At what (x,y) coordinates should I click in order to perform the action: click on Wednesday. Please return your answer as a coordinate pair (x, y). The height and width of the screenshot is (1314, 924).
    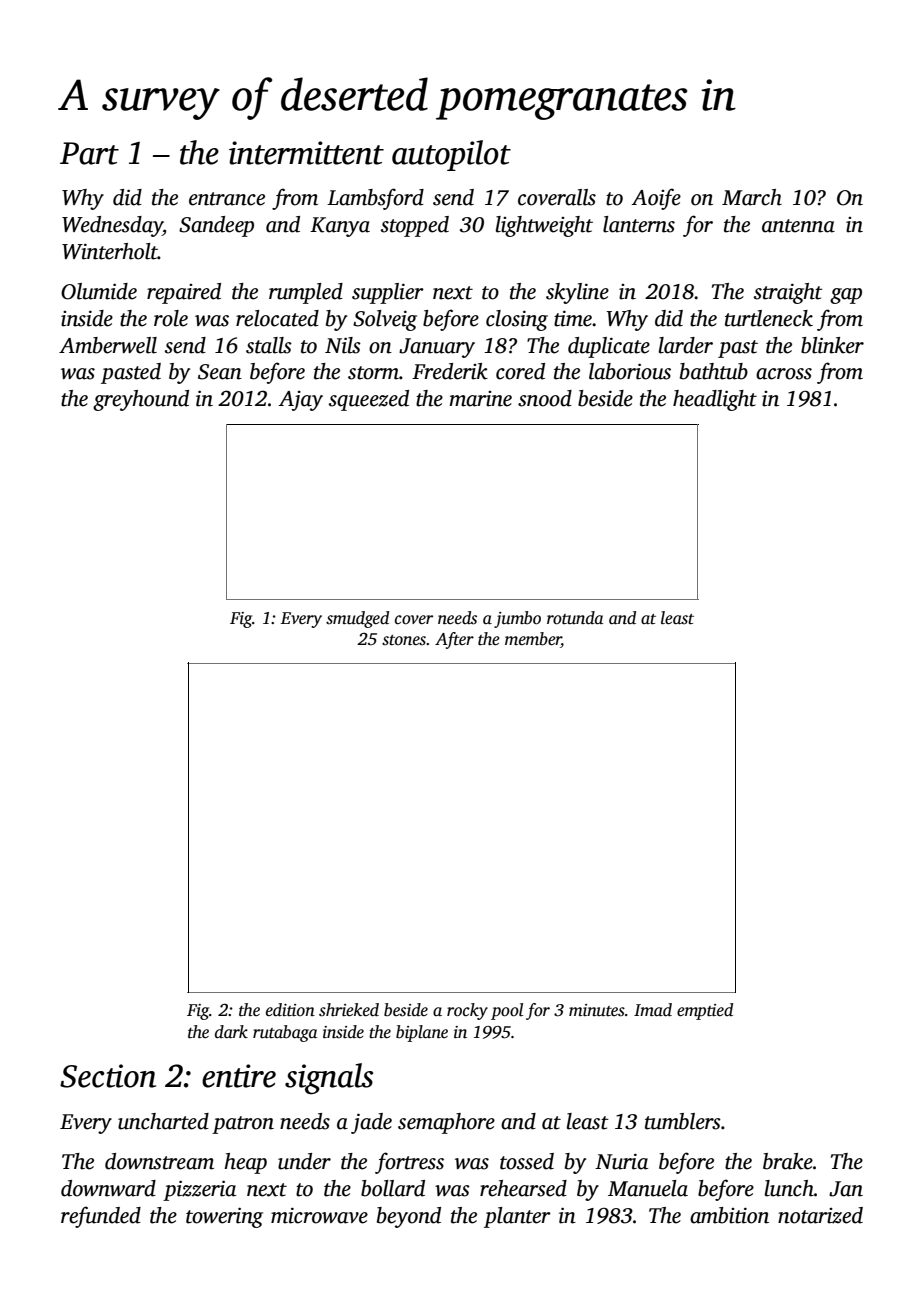
    Looking at the image, I should click on (112, 226).
